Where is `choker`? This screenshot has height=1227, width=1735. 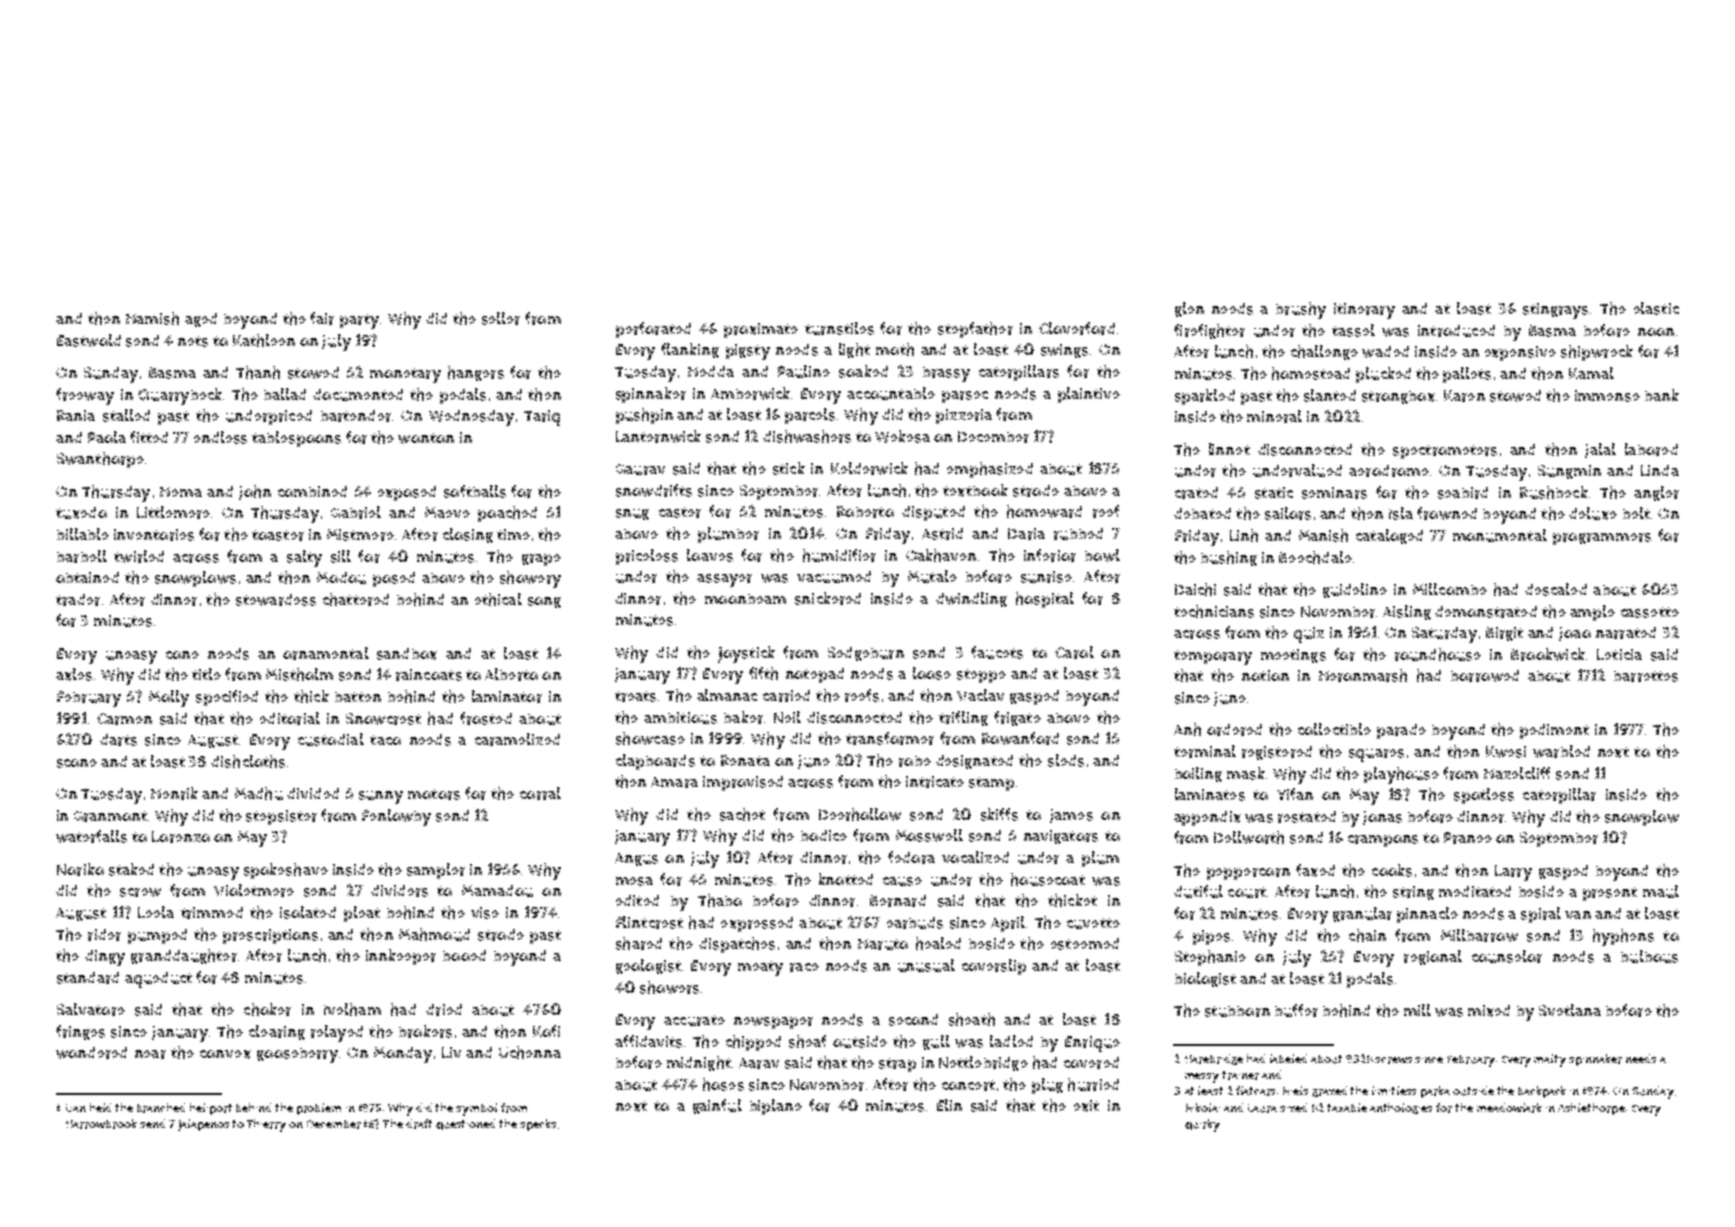
choker is located at coordinates (267, 1009).
